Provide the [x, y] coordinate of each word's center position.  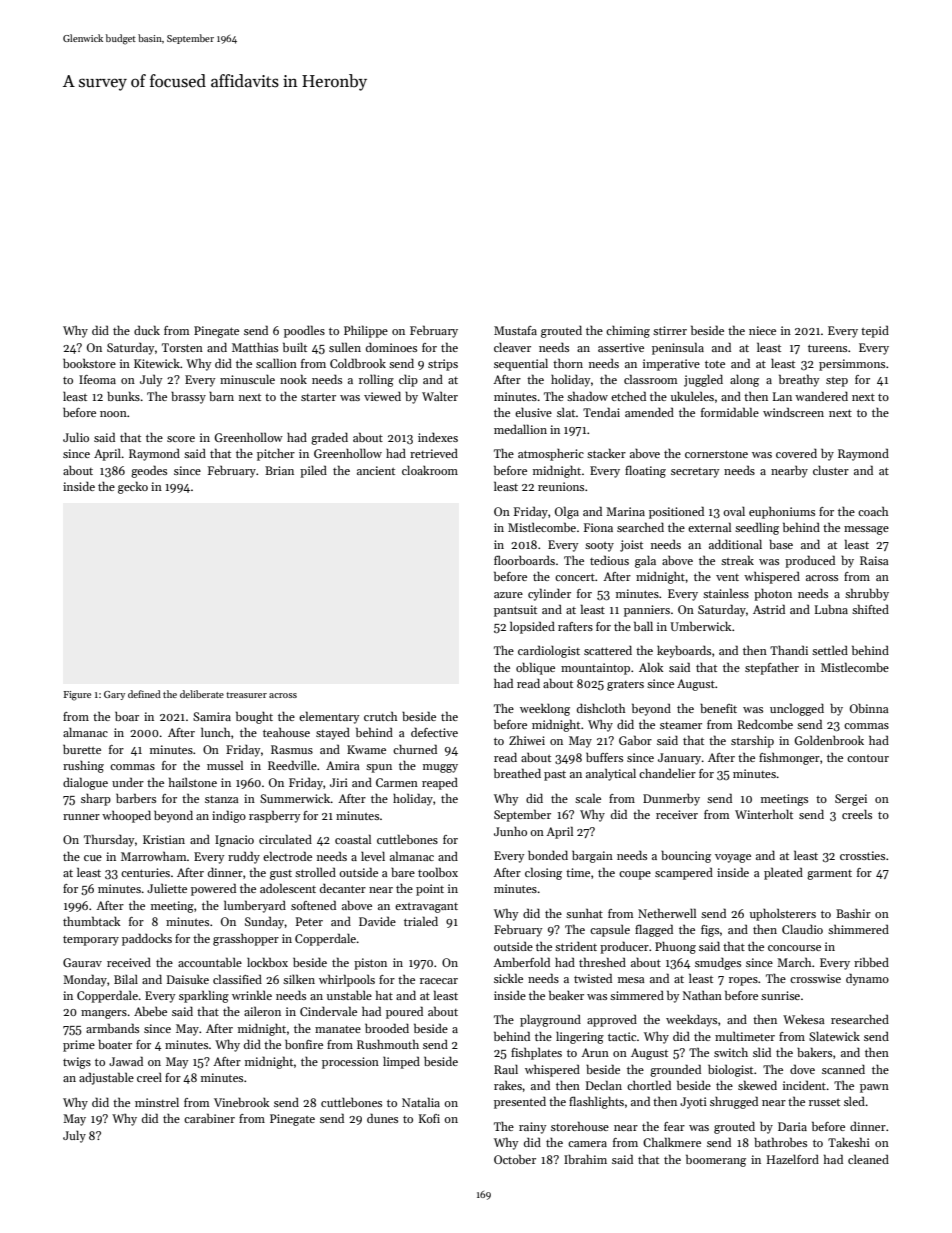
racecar [439, 981]
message [866, 530]
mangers [104, 1014]
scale [588, 798]
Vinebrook [242, 1102]
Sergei [851, 800]
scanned [843, 1069]
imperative [671, 365]
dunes [382, 1118]
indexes [438, 437]
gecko [133, 487]
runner [81, 817]
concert [575, 577]
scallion [276, 363]
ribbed [871, 962]
